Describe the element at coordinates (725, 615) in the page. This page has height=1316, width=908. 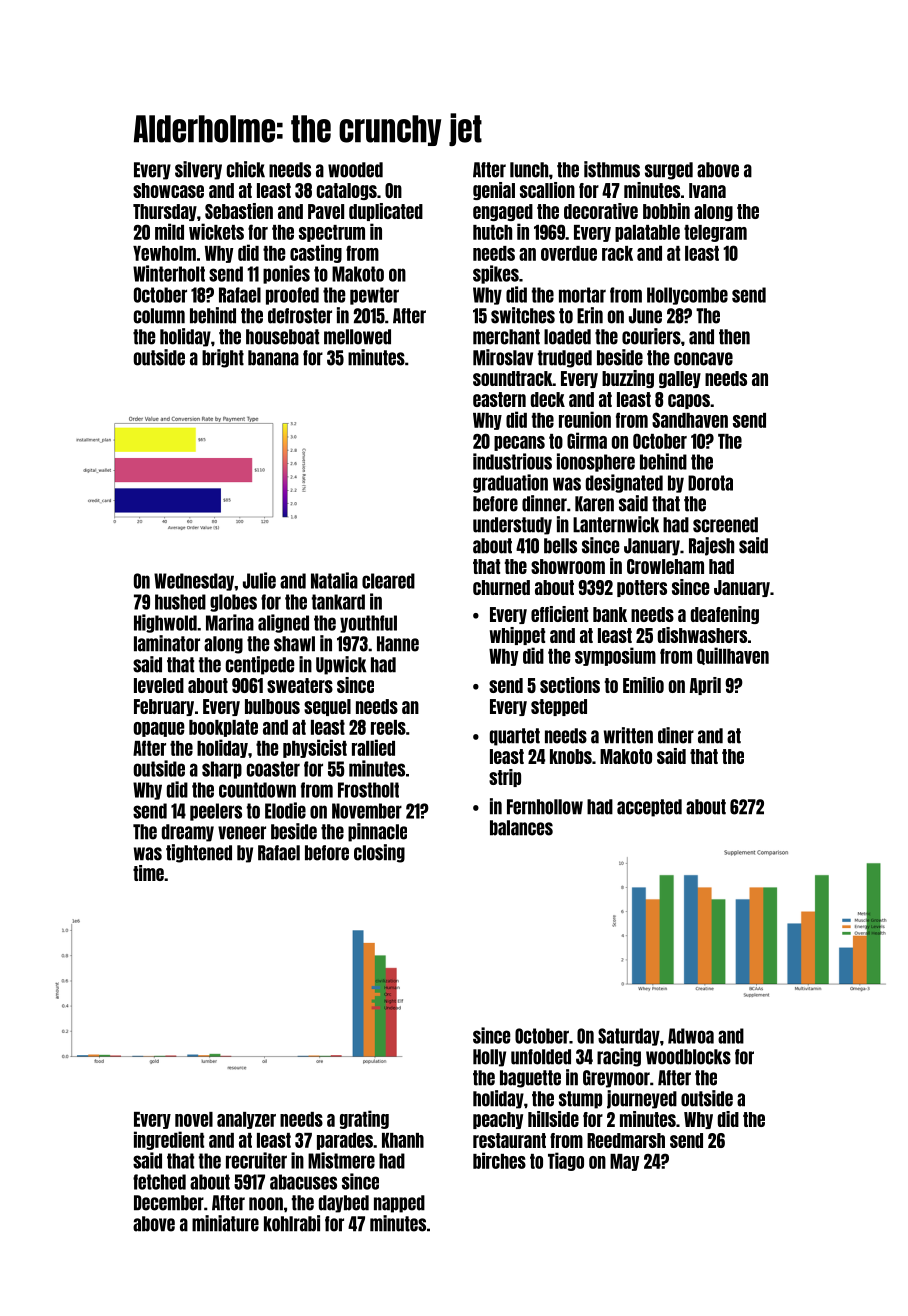
I see `deafening` at that location.
